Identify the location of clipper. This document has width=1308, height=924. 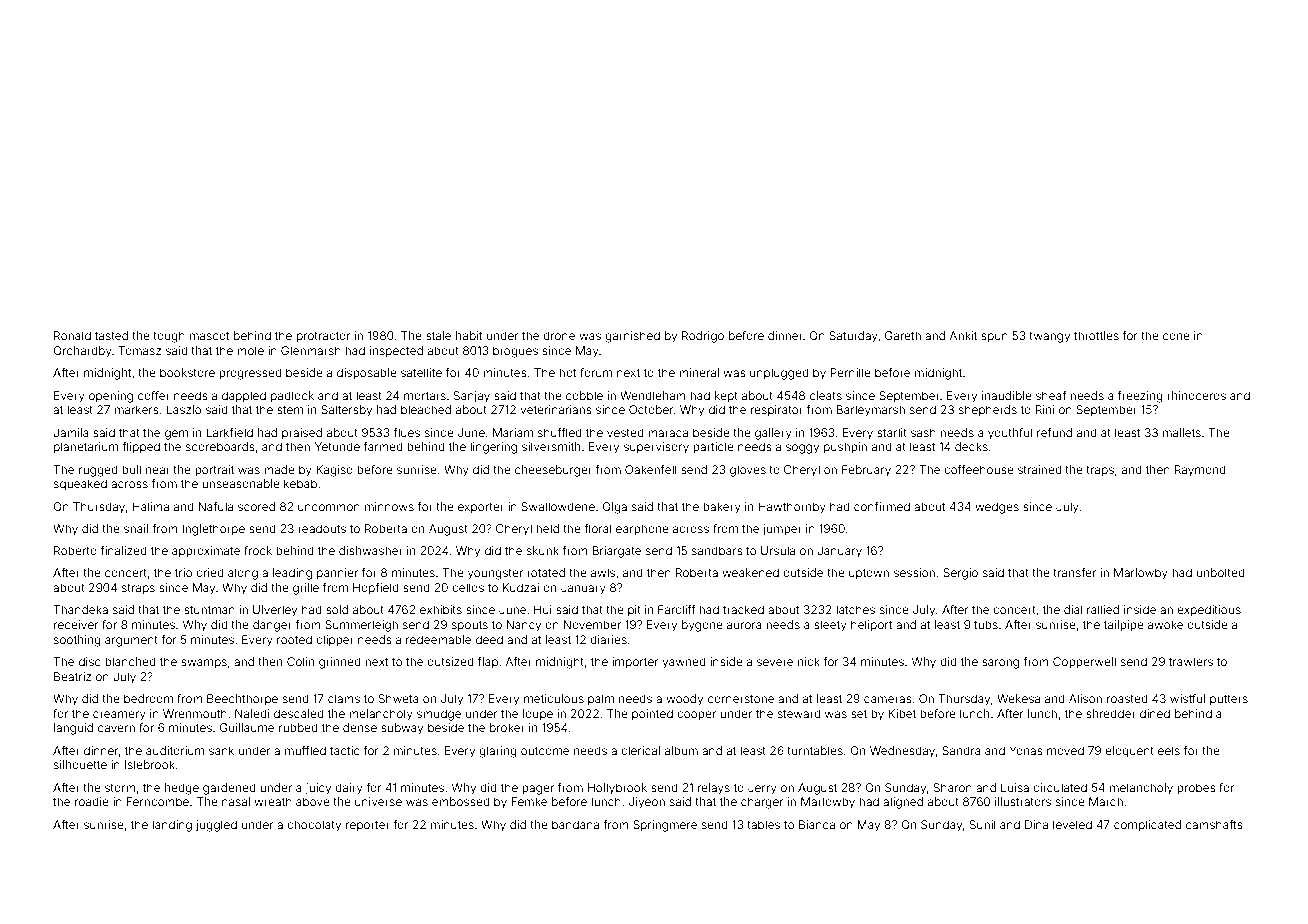
(335, 641).
